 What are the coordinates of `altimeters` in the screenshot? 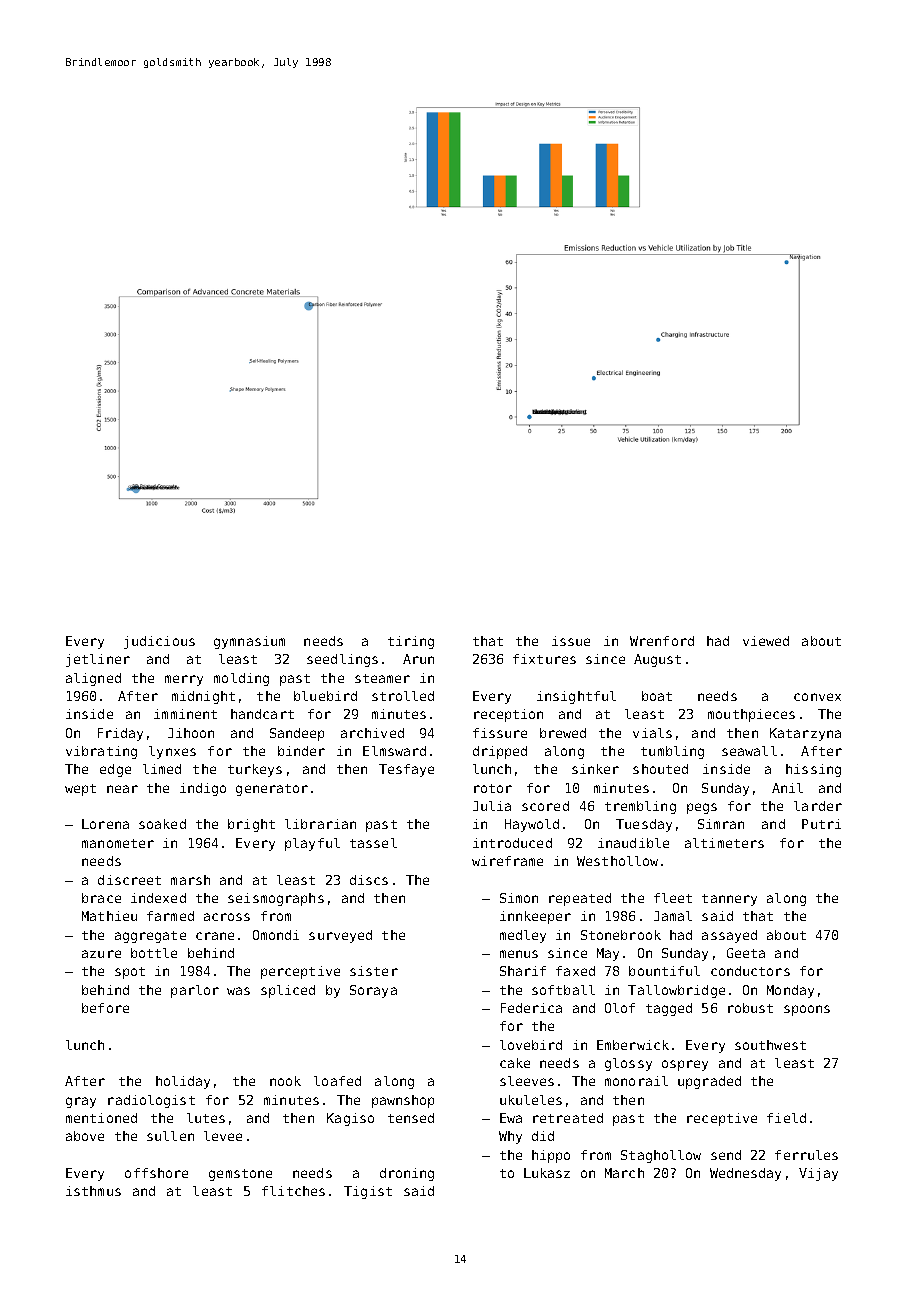 It's located at (724, 843).
